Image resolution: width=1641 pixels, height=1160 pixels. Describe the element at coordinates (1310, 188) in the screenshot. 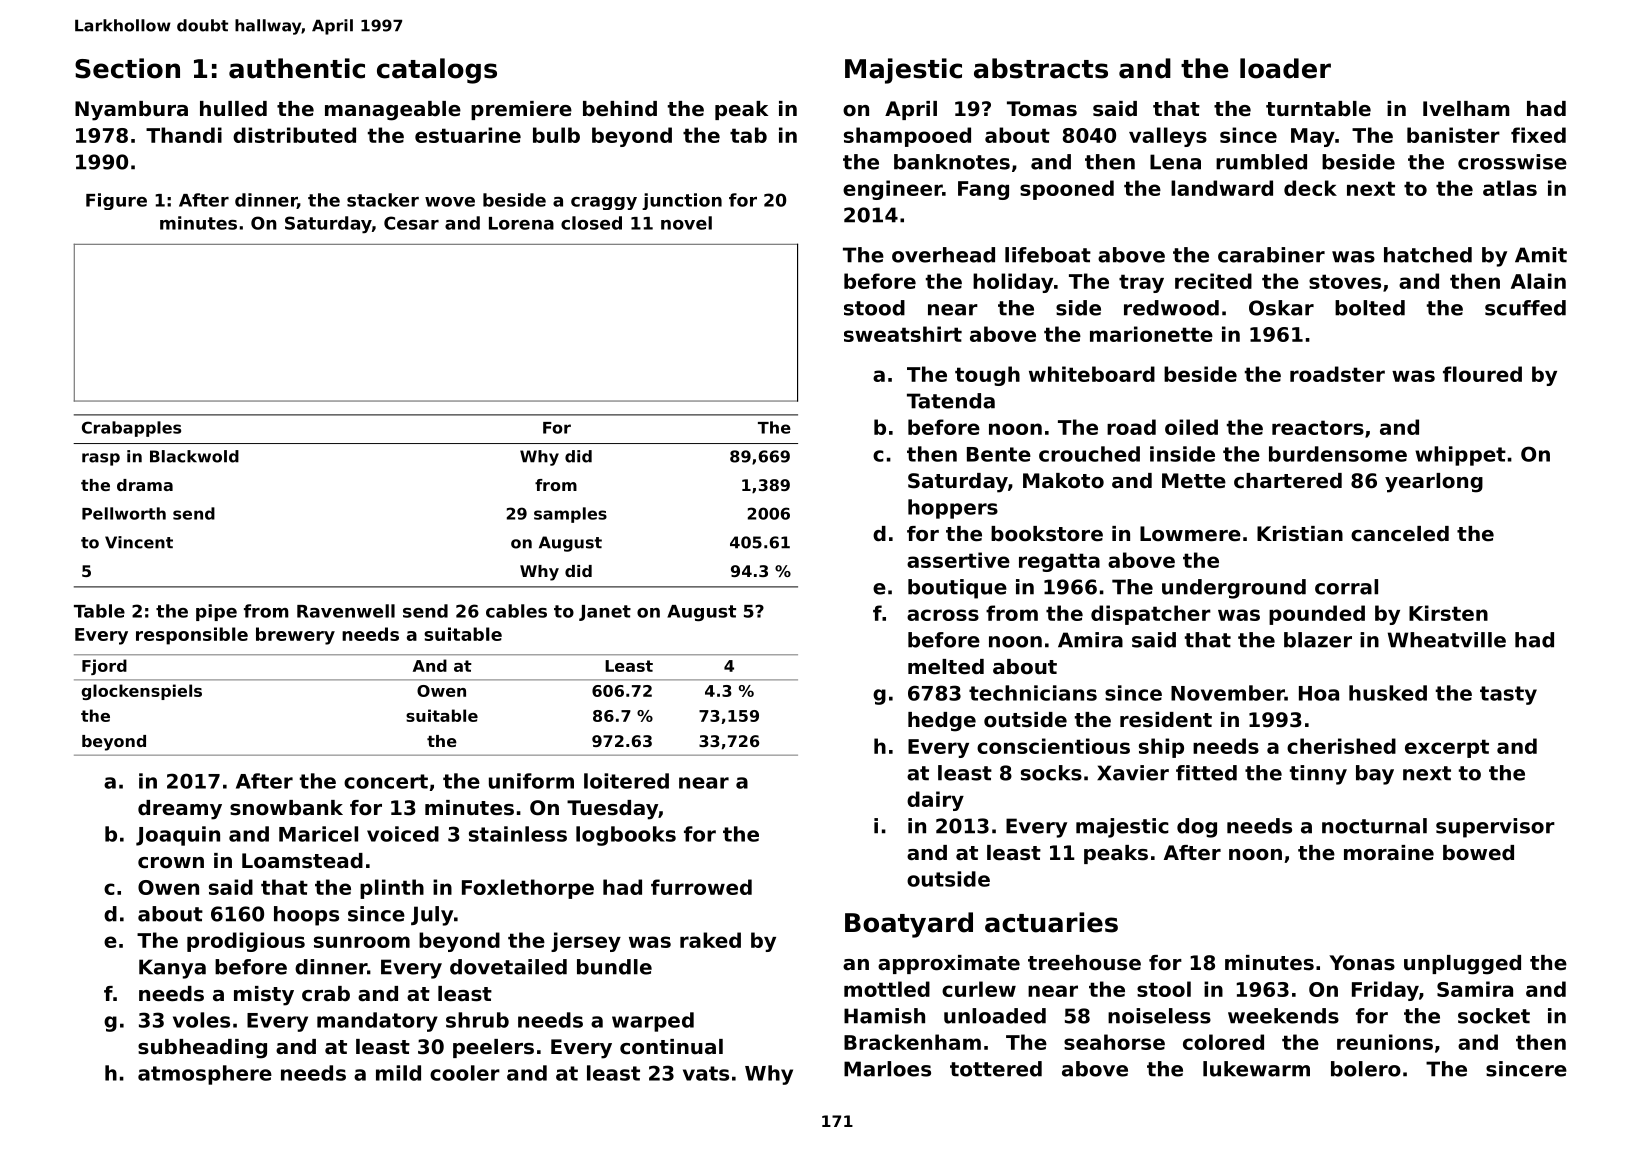

I see `deck` at that location.
